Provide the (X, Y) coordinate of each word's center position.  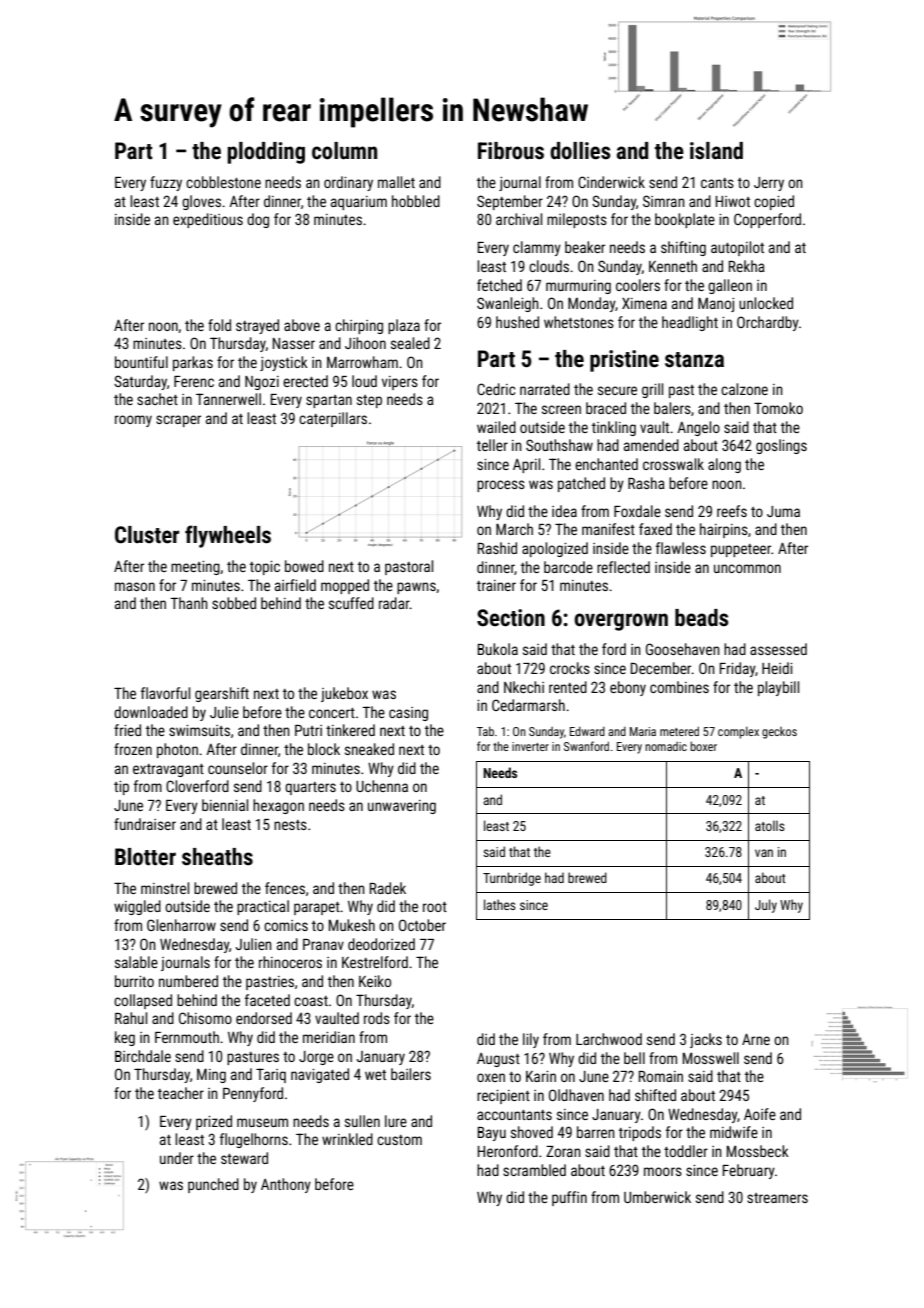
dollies (580, 151)
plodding (266, 153)
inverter (530, 746)
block (324, 749)
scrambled (534, 1170)
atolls (770, 825)
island (716, 151)
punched (213, 1185)
